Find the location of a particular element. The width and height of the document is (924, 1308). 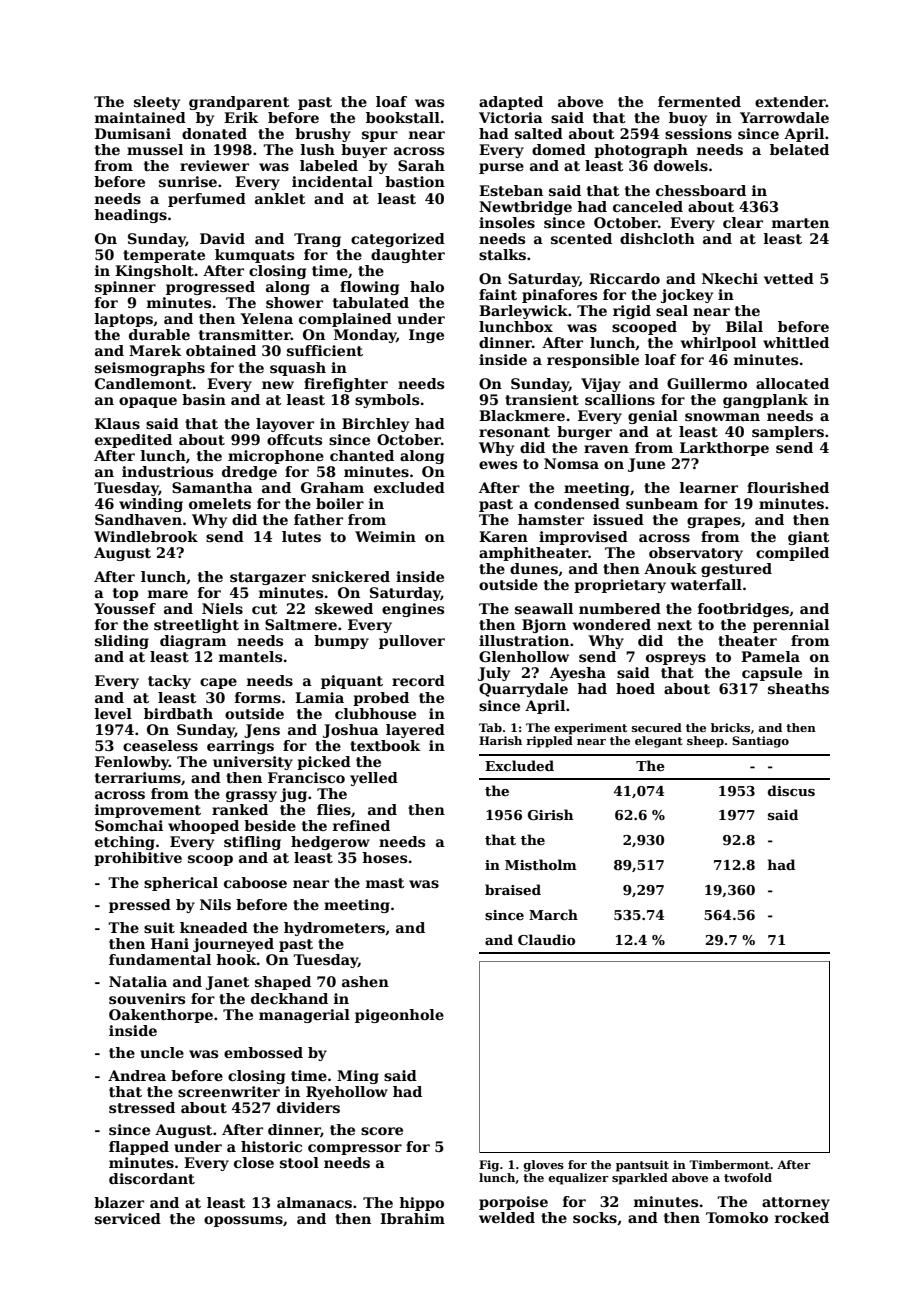

socks is located at coordinates (595, 1217).
